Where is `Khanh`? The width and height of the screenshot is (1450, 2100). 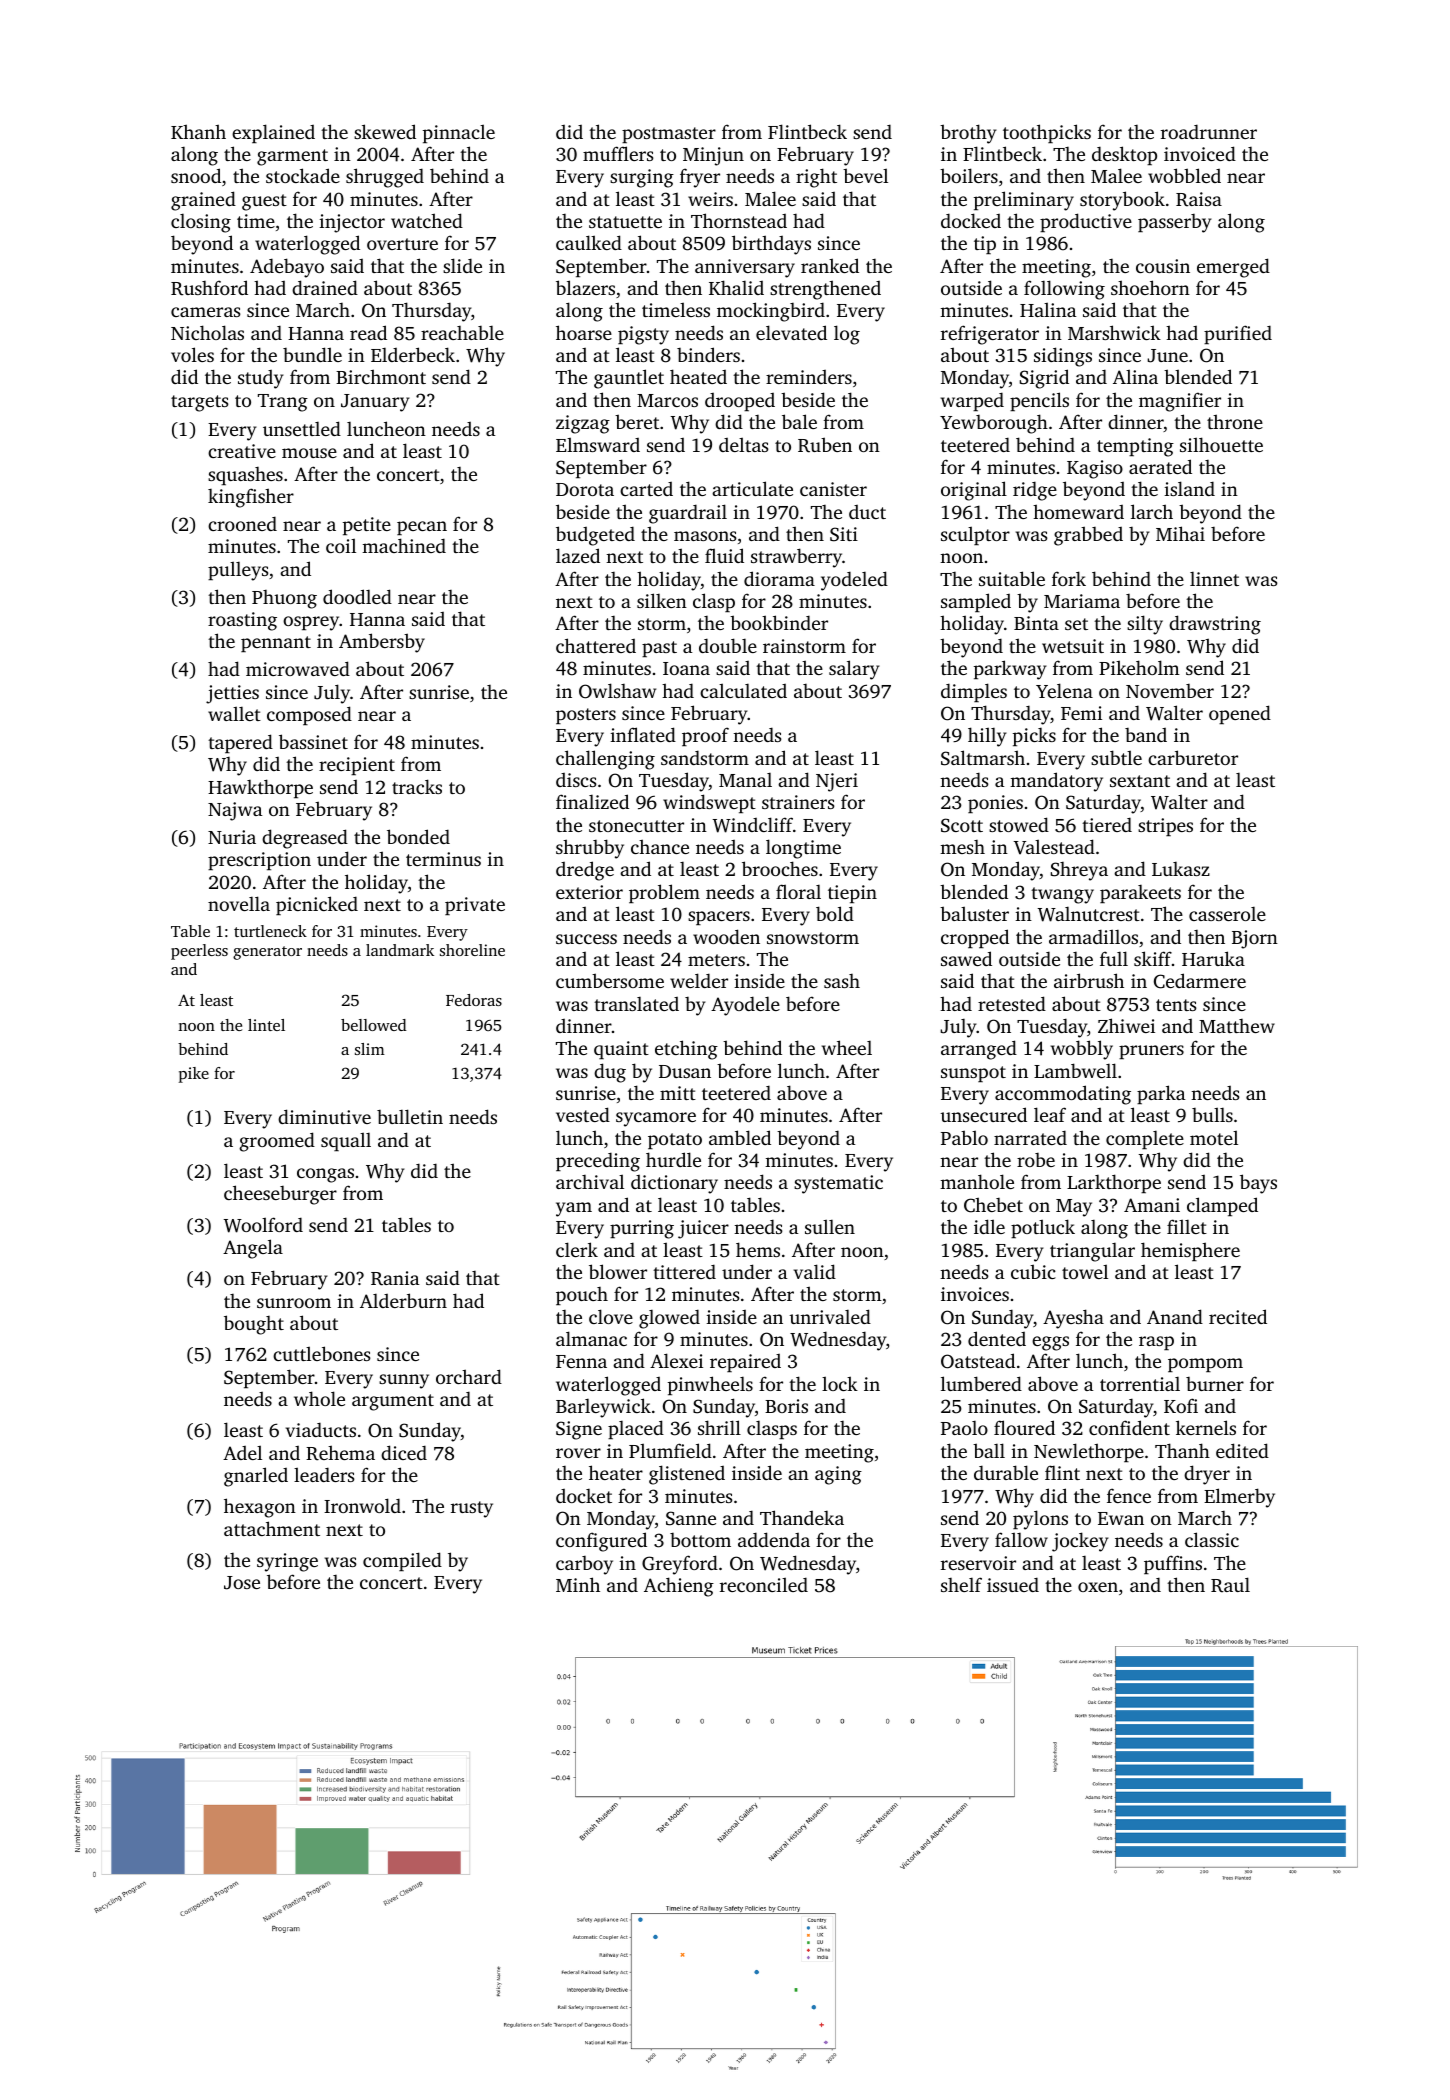 Khanh is located at coordinates (198, 131).
